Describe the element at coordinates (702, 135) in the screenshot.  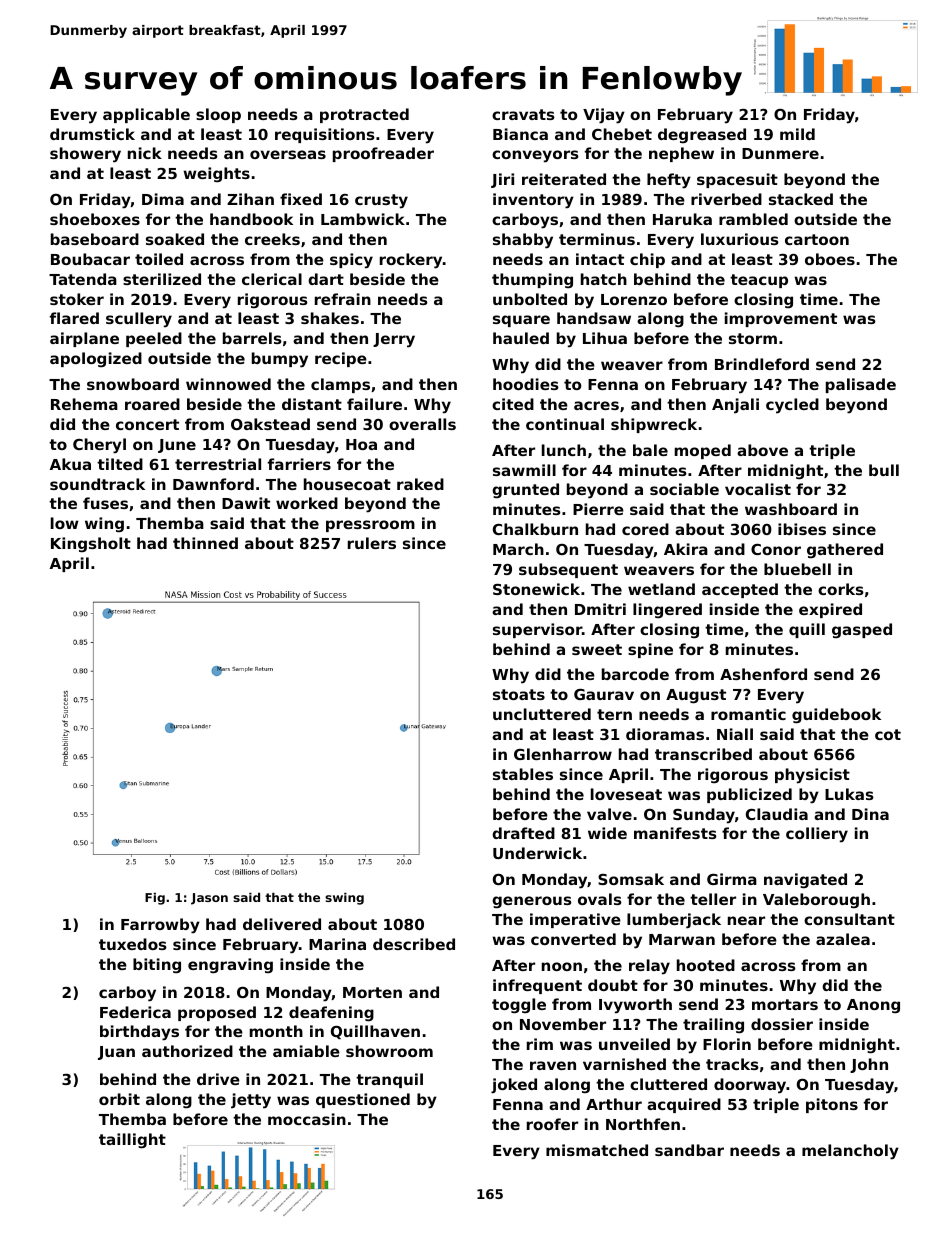
I see `degreased` at that location.
